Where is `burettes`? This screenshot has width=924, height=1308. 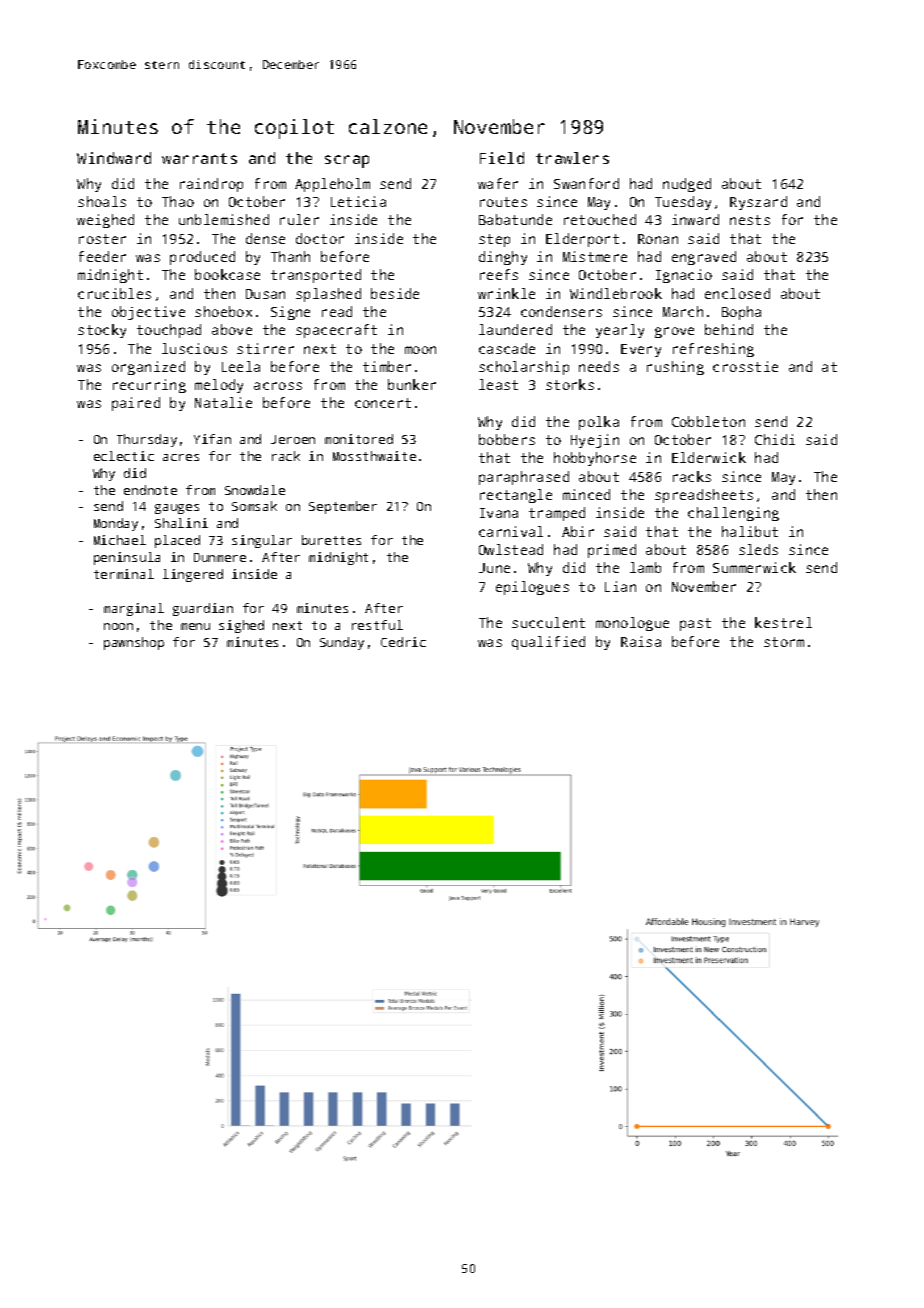 burettes is located at coordinates (331, 540).
